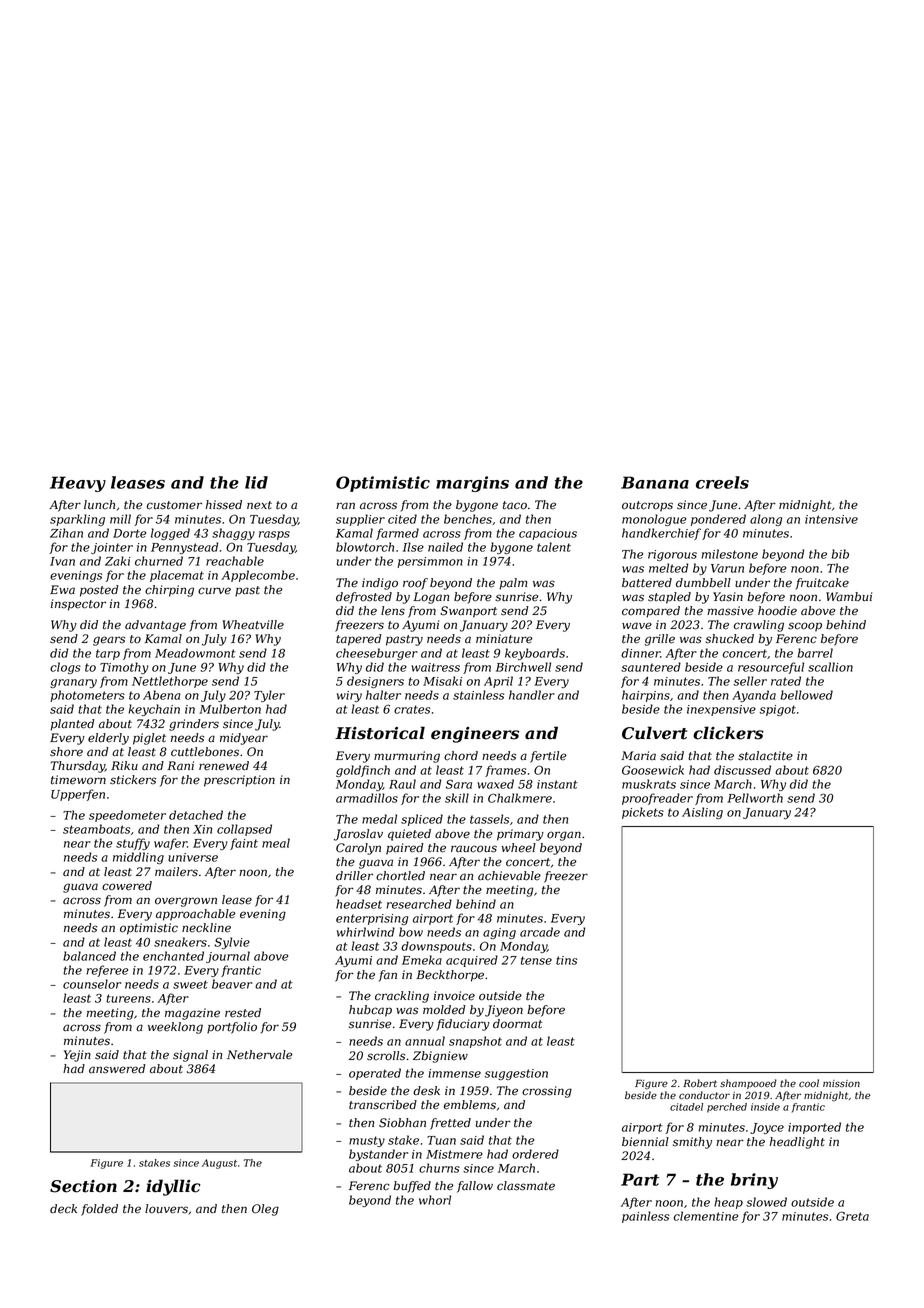 This page has width=924, height=1308. What do you see at coordinates (436, 947) in the page?
I see `downspouts` at bounding box center [436, 947].
